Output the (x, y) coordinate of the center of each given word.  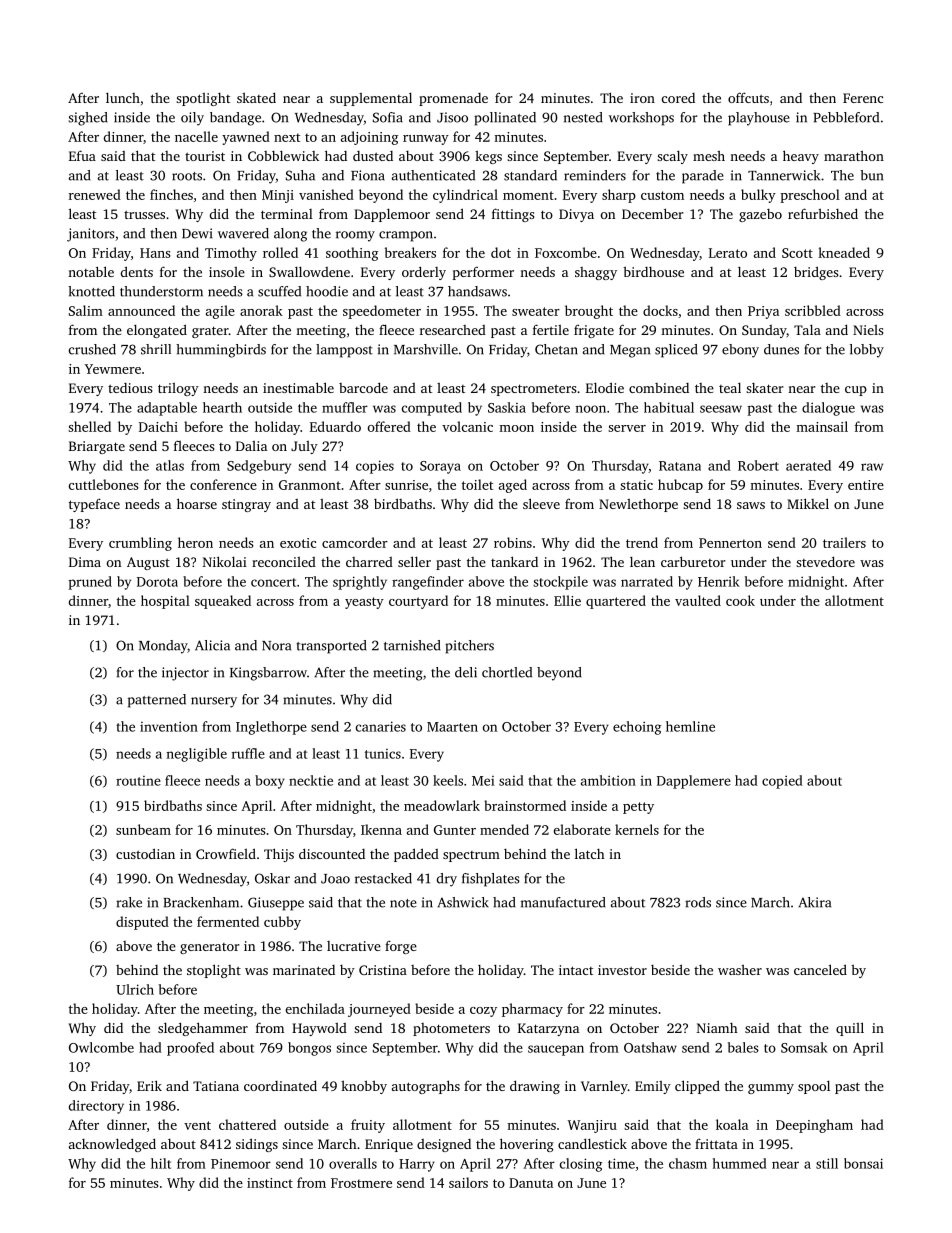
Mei (483, 781)
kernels (637, 829)
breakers (410, 252)
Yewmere (113, 369)
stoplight (214, 971)
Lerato (728, 253)
